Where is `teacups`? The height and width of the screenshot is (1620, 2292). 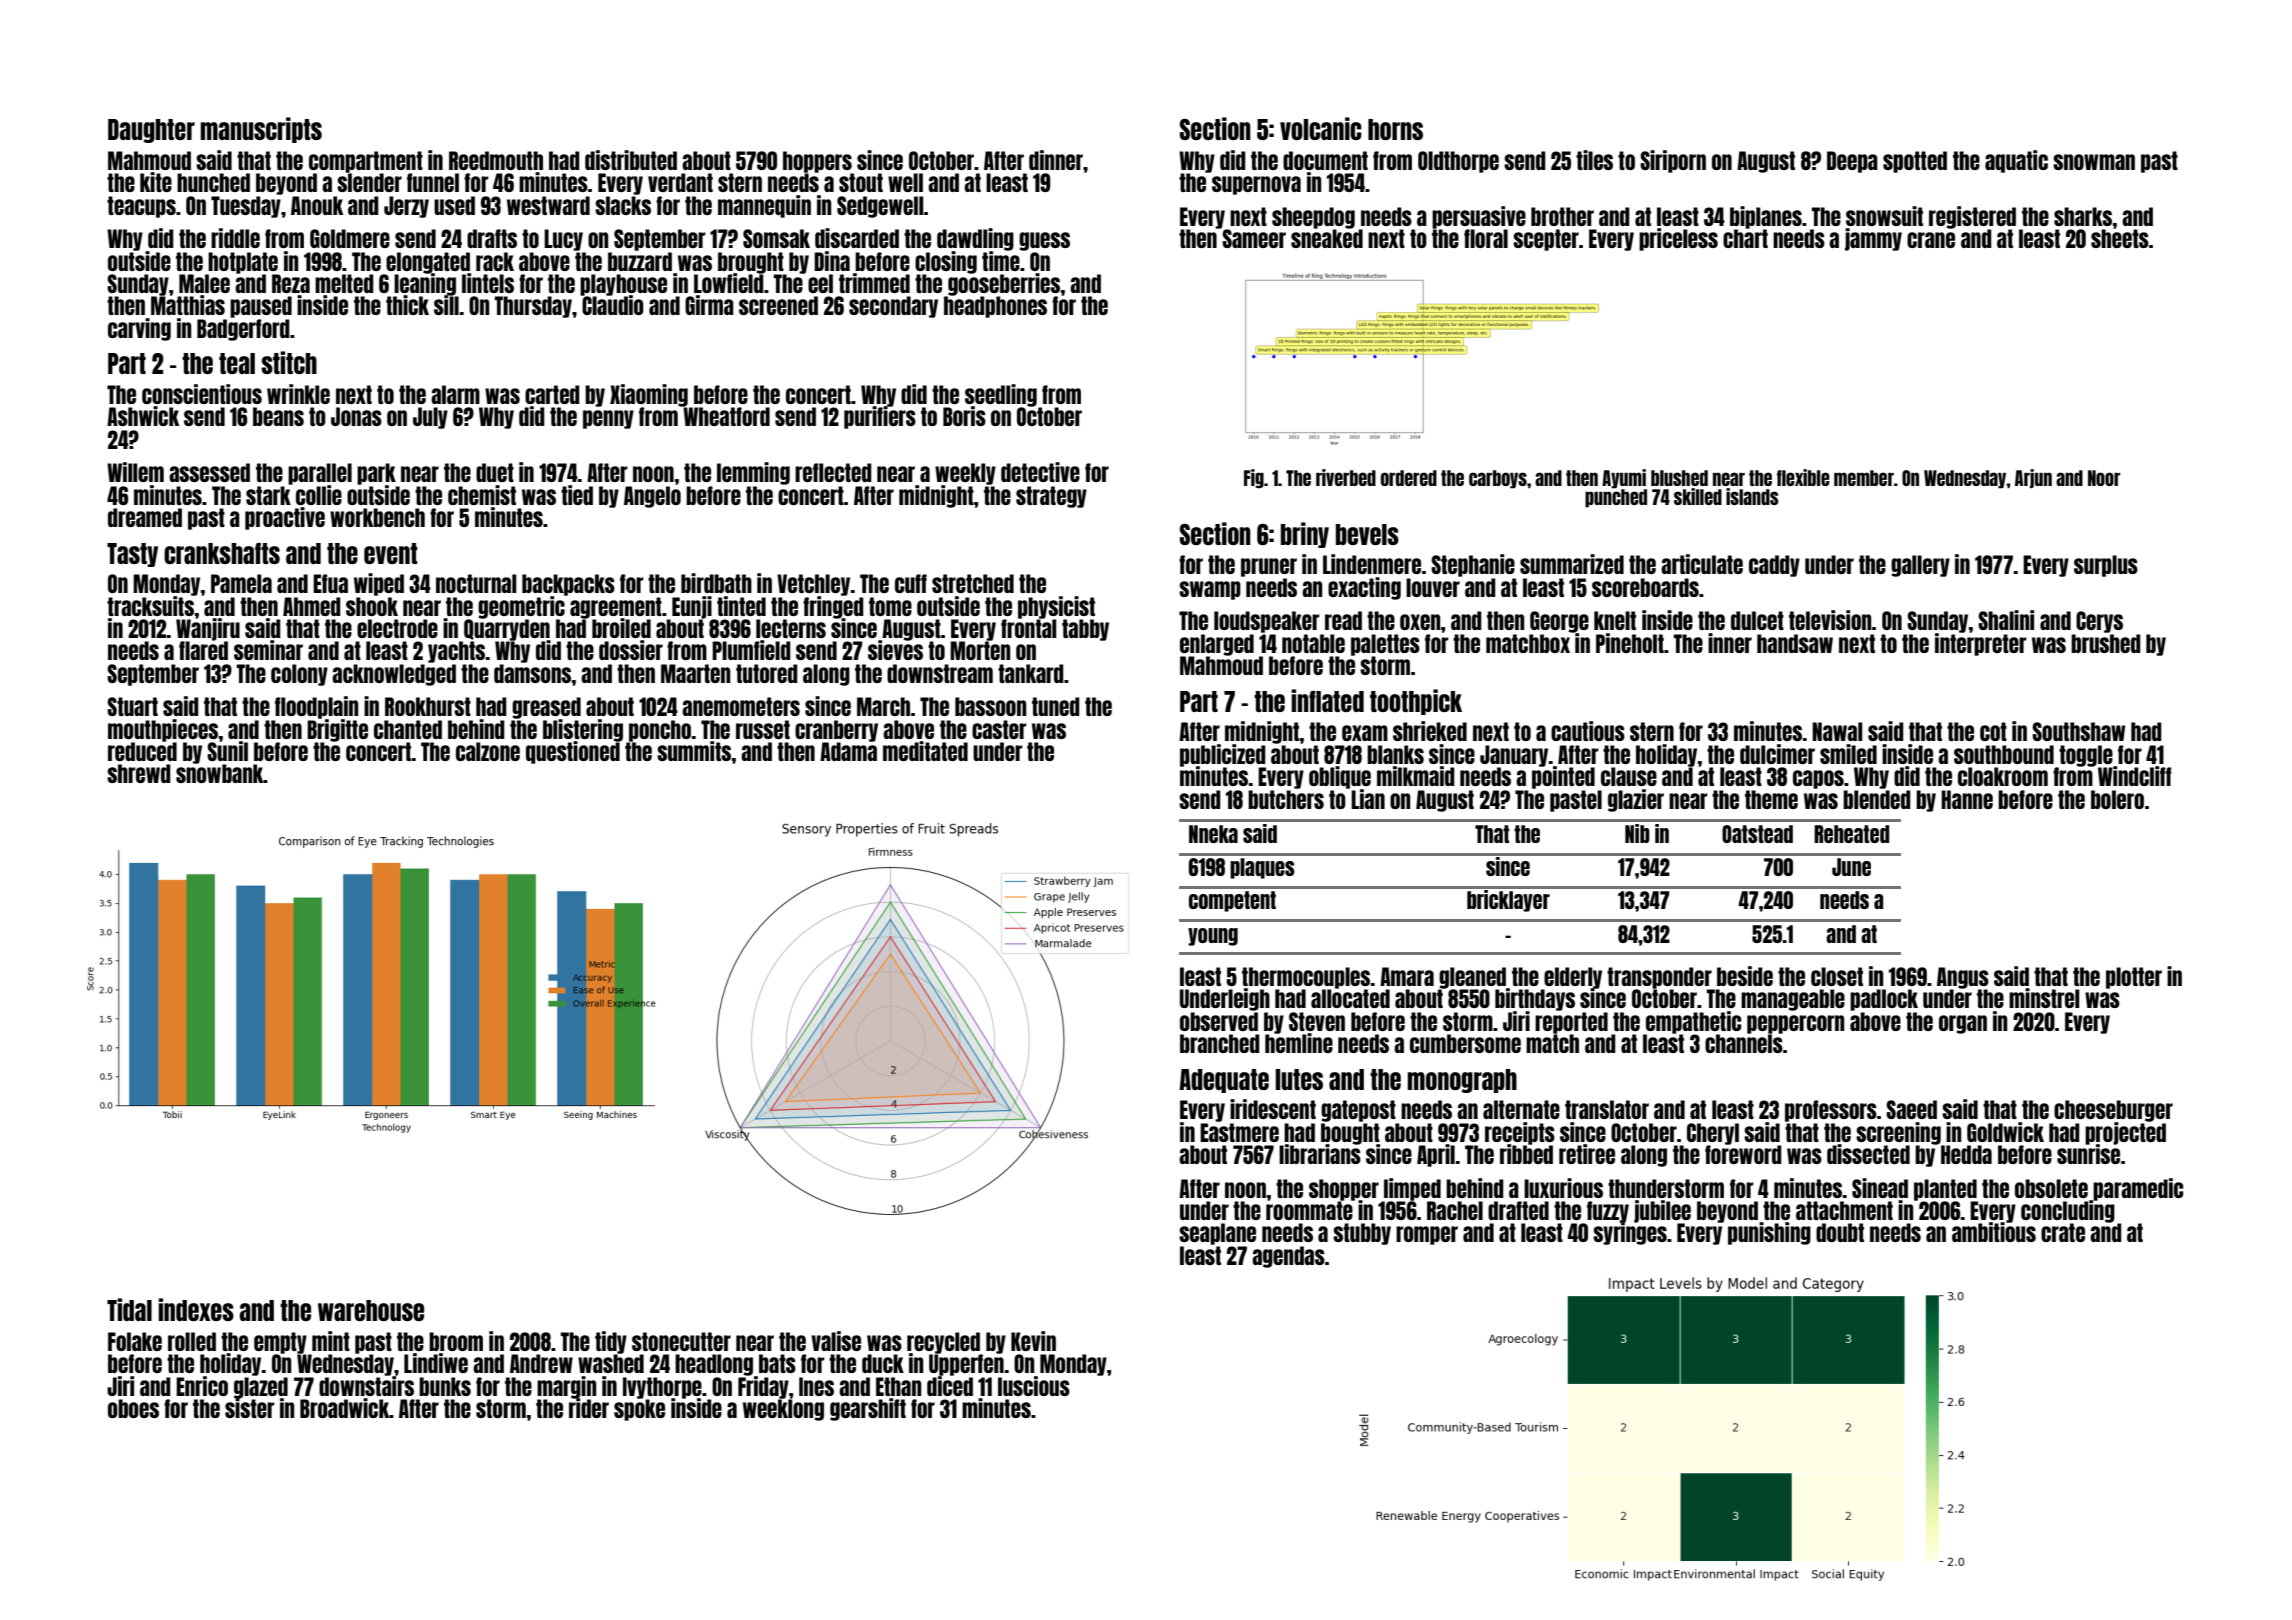 teacups is located at coordinates (141, 207).
